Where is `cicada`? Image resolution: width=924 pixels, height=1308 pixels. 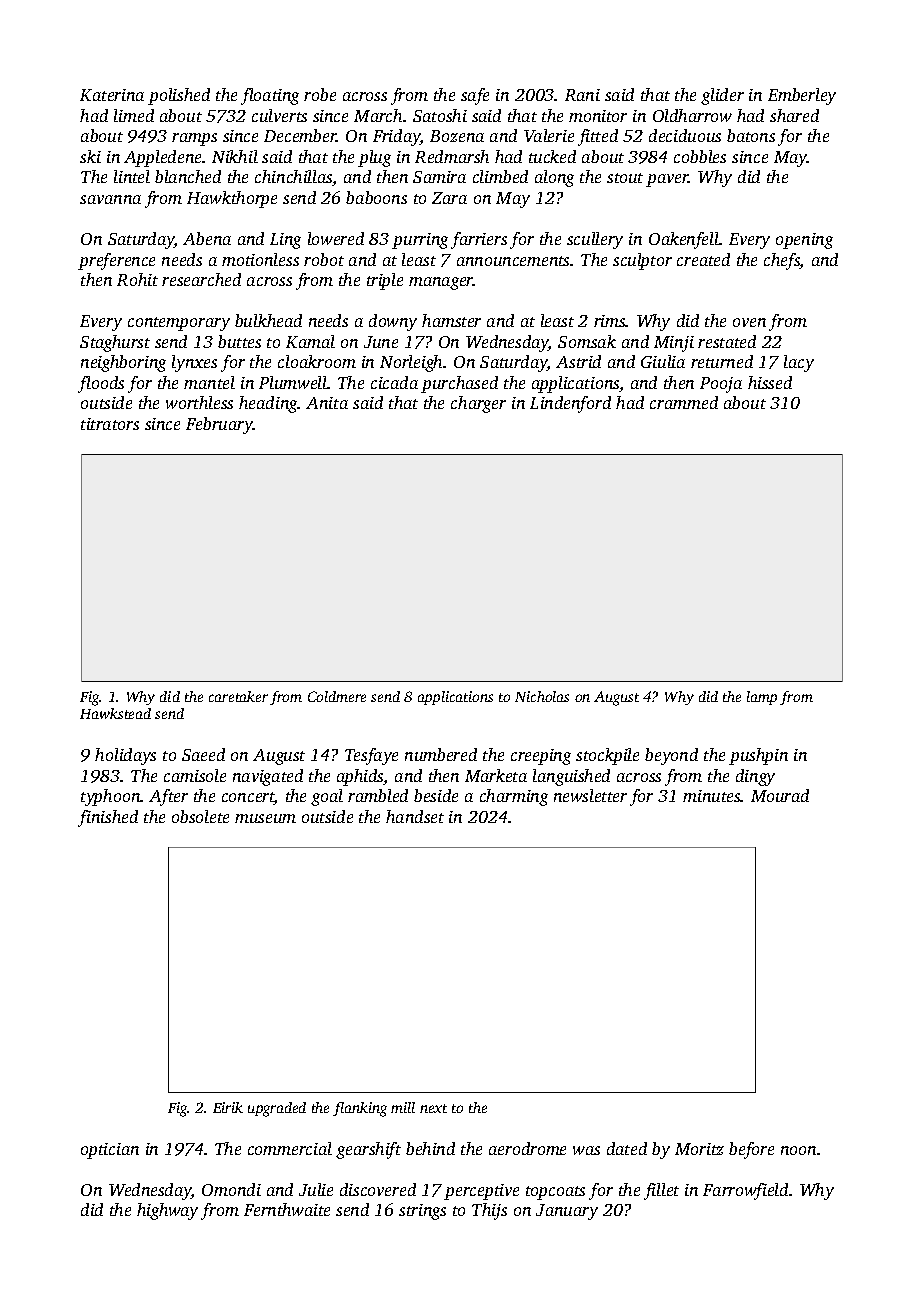 cicada is located at coordinates (394, 382).
